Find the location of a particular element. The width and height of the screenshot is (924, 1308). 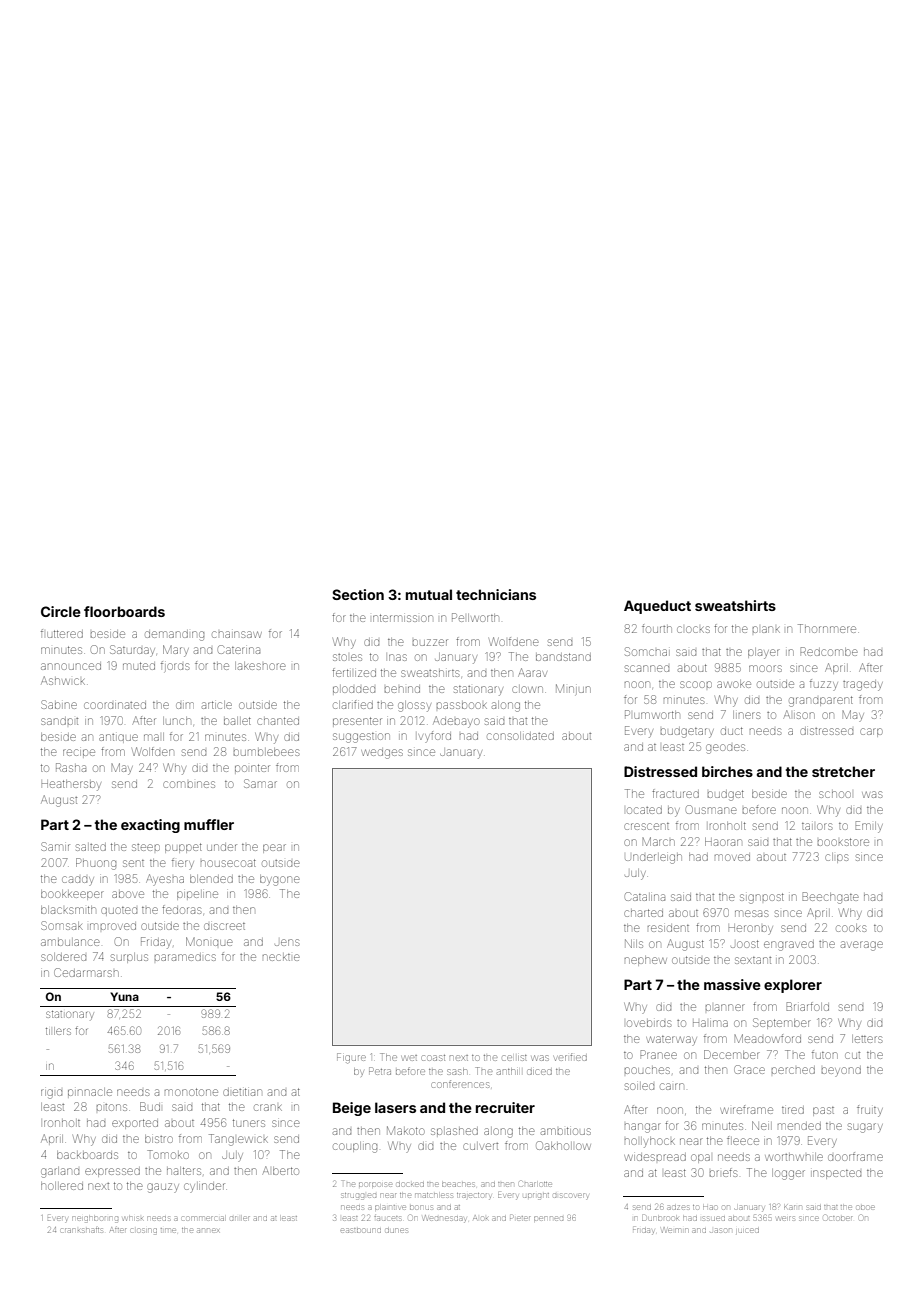

Petra is located at coordinates (380, 1071).
